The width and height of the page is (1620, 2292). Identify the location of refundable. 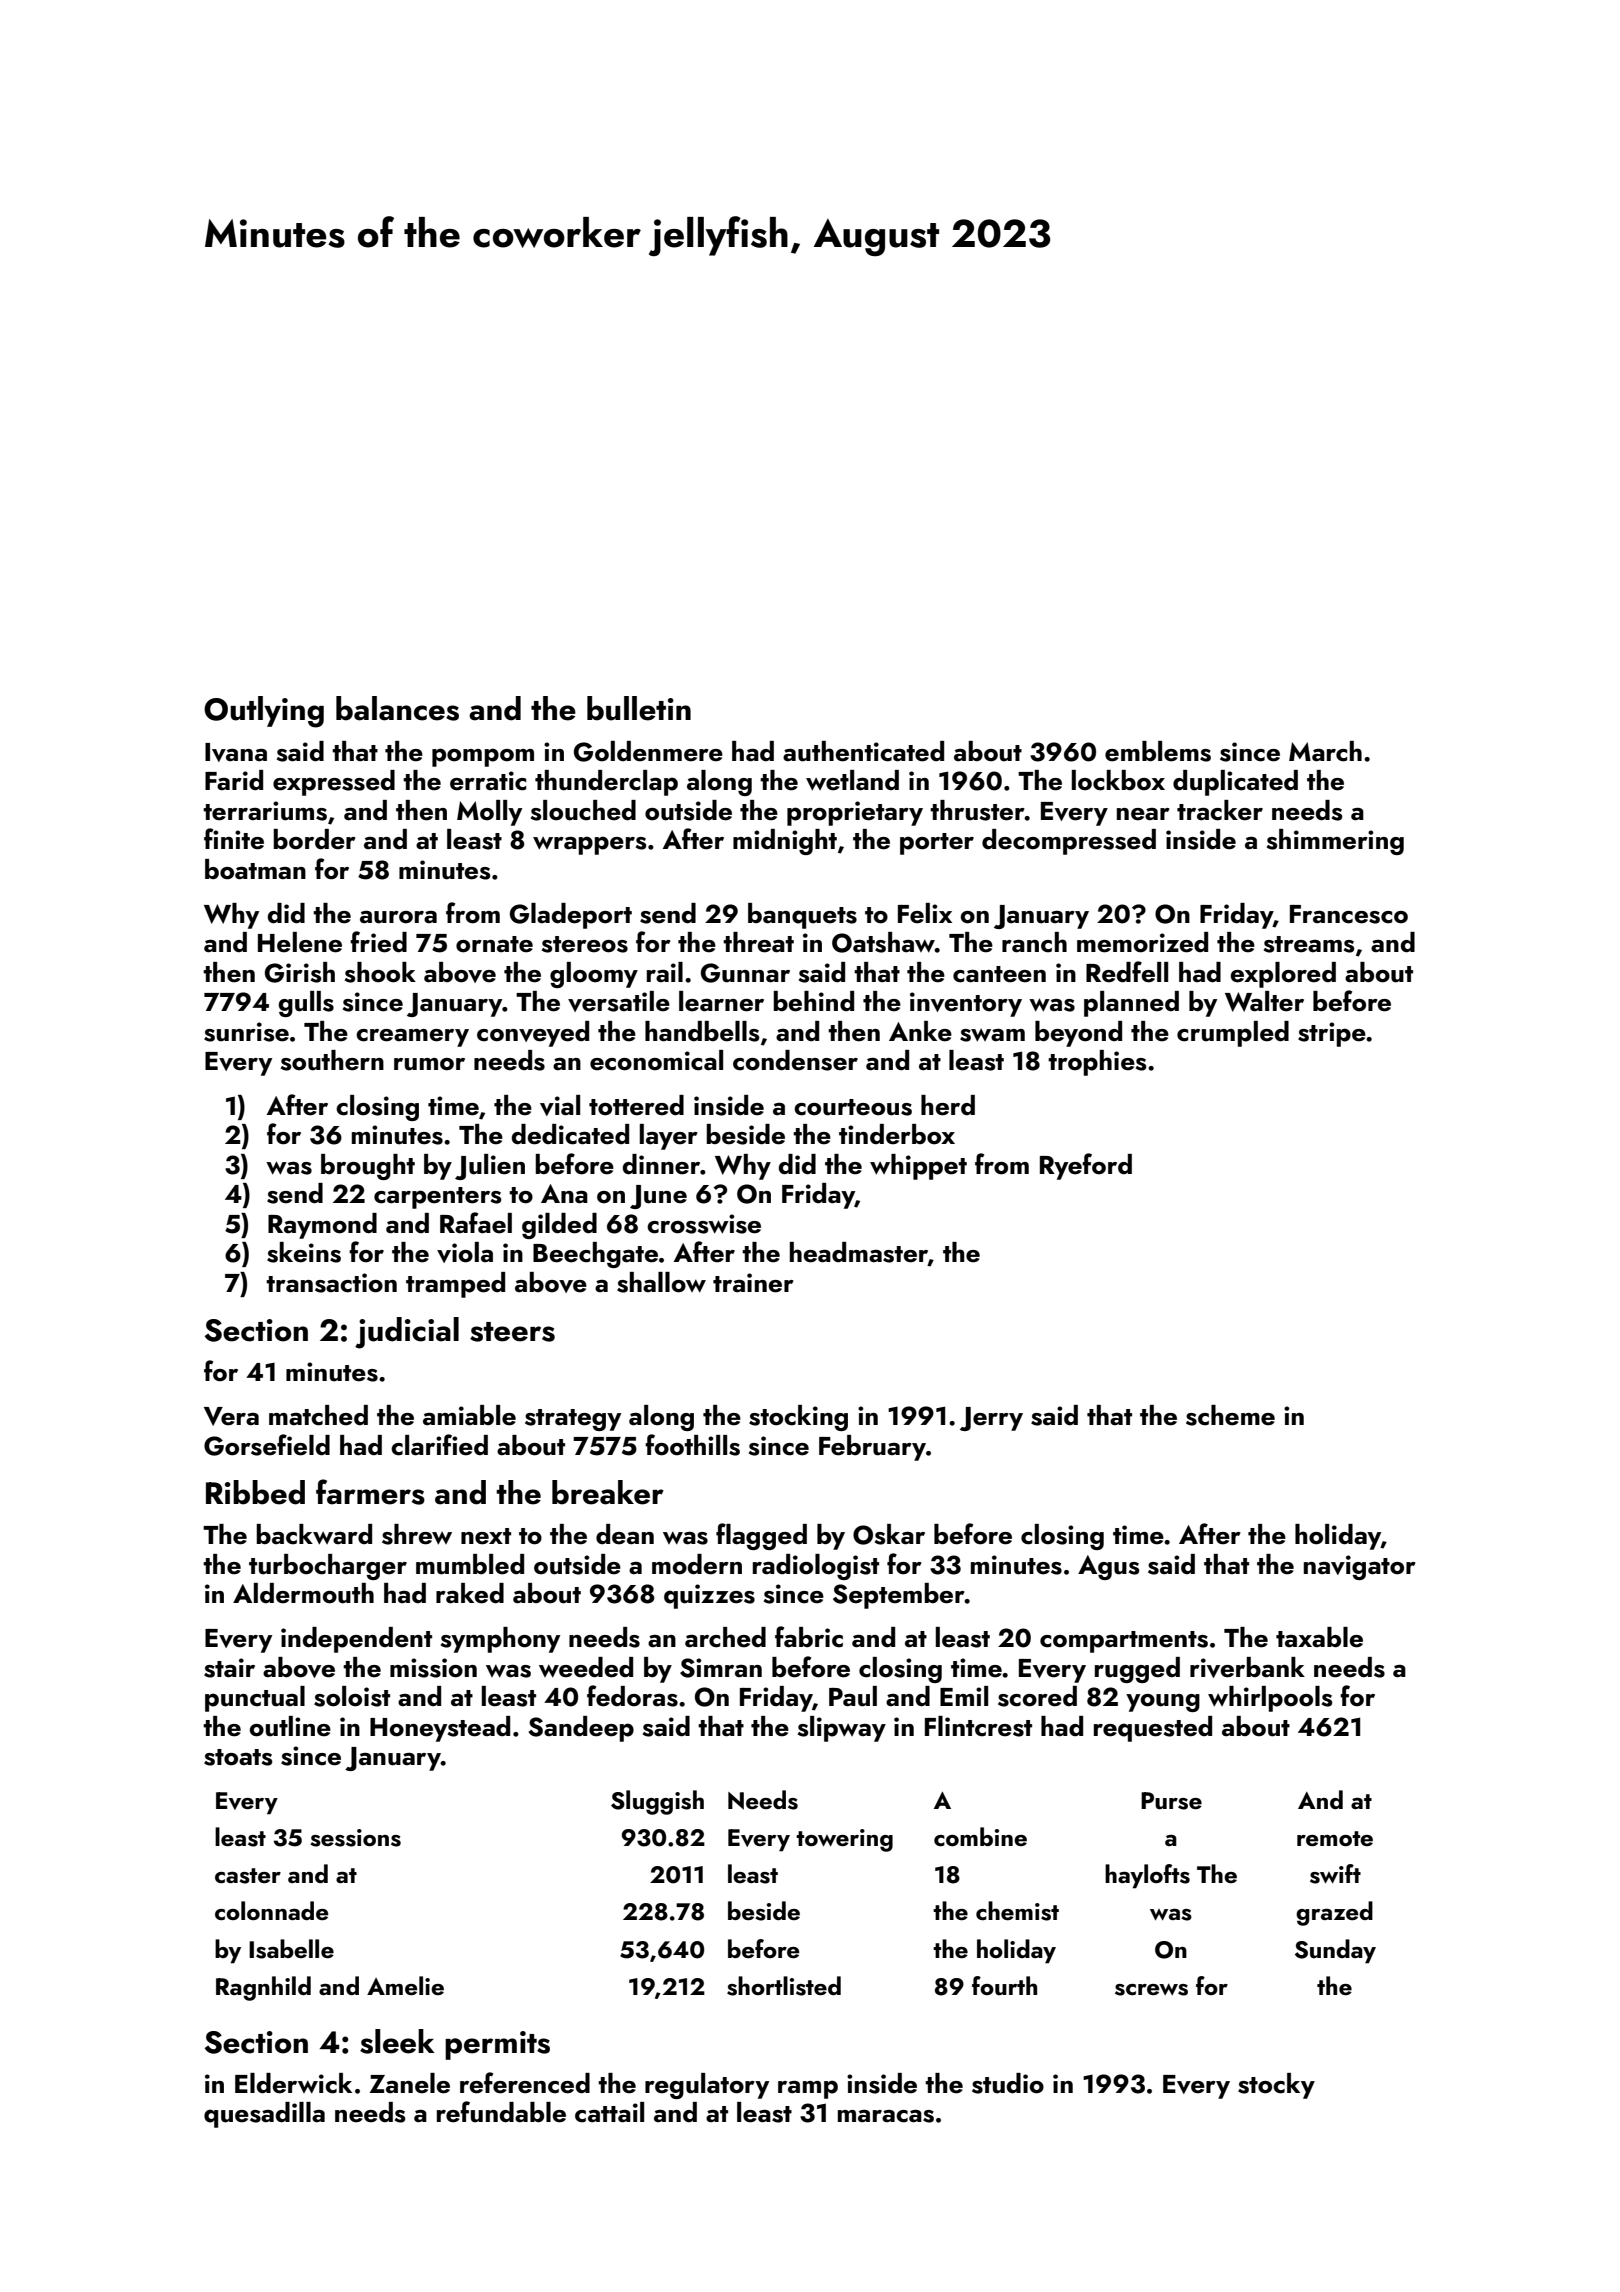
(501, 2112).
